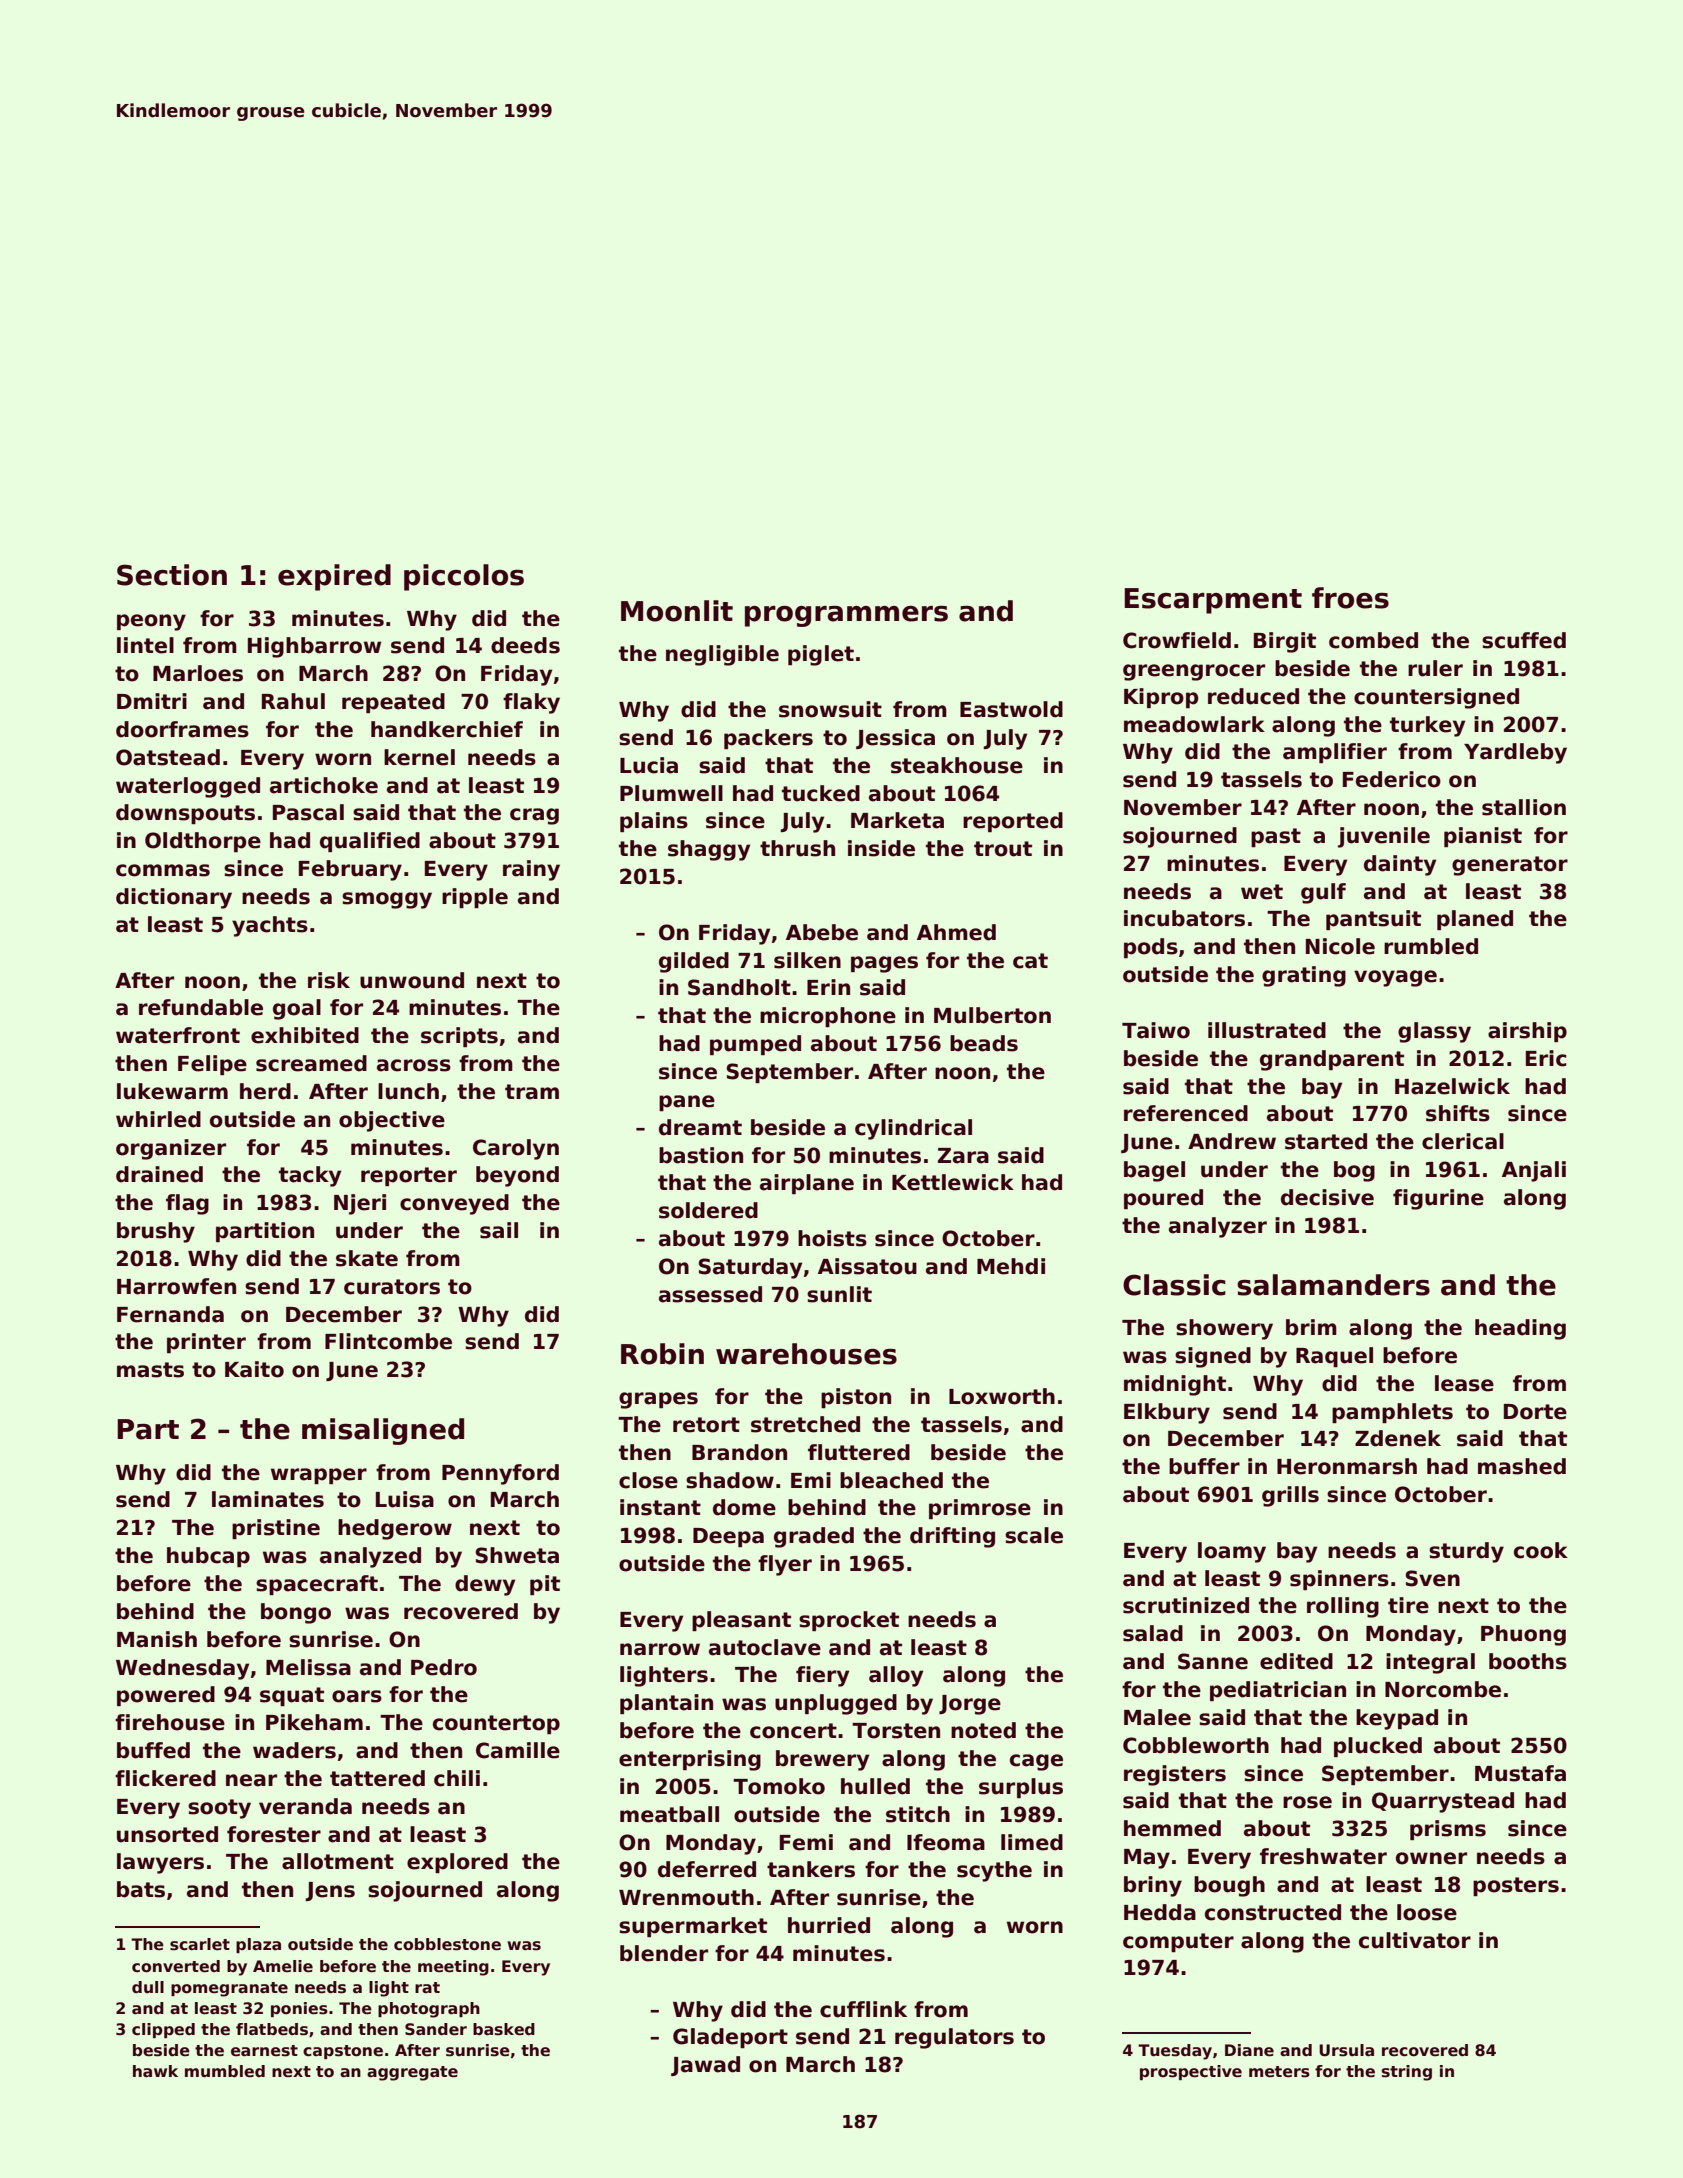  I want to click on gilded, so click(694, 962).
